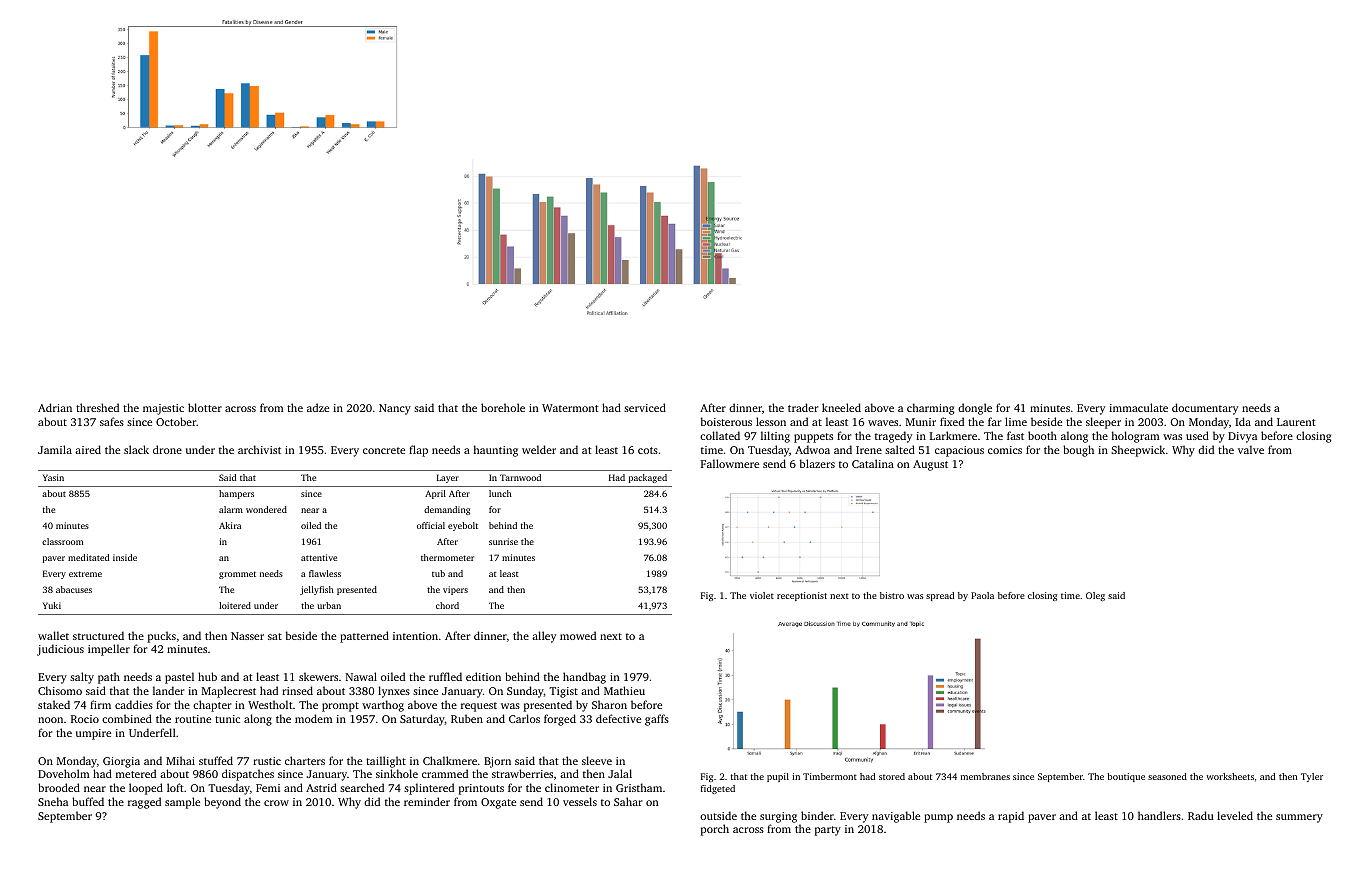 The width and height of the screenshot is (1372, 887). I want to click on adze, so click(318, 407).
